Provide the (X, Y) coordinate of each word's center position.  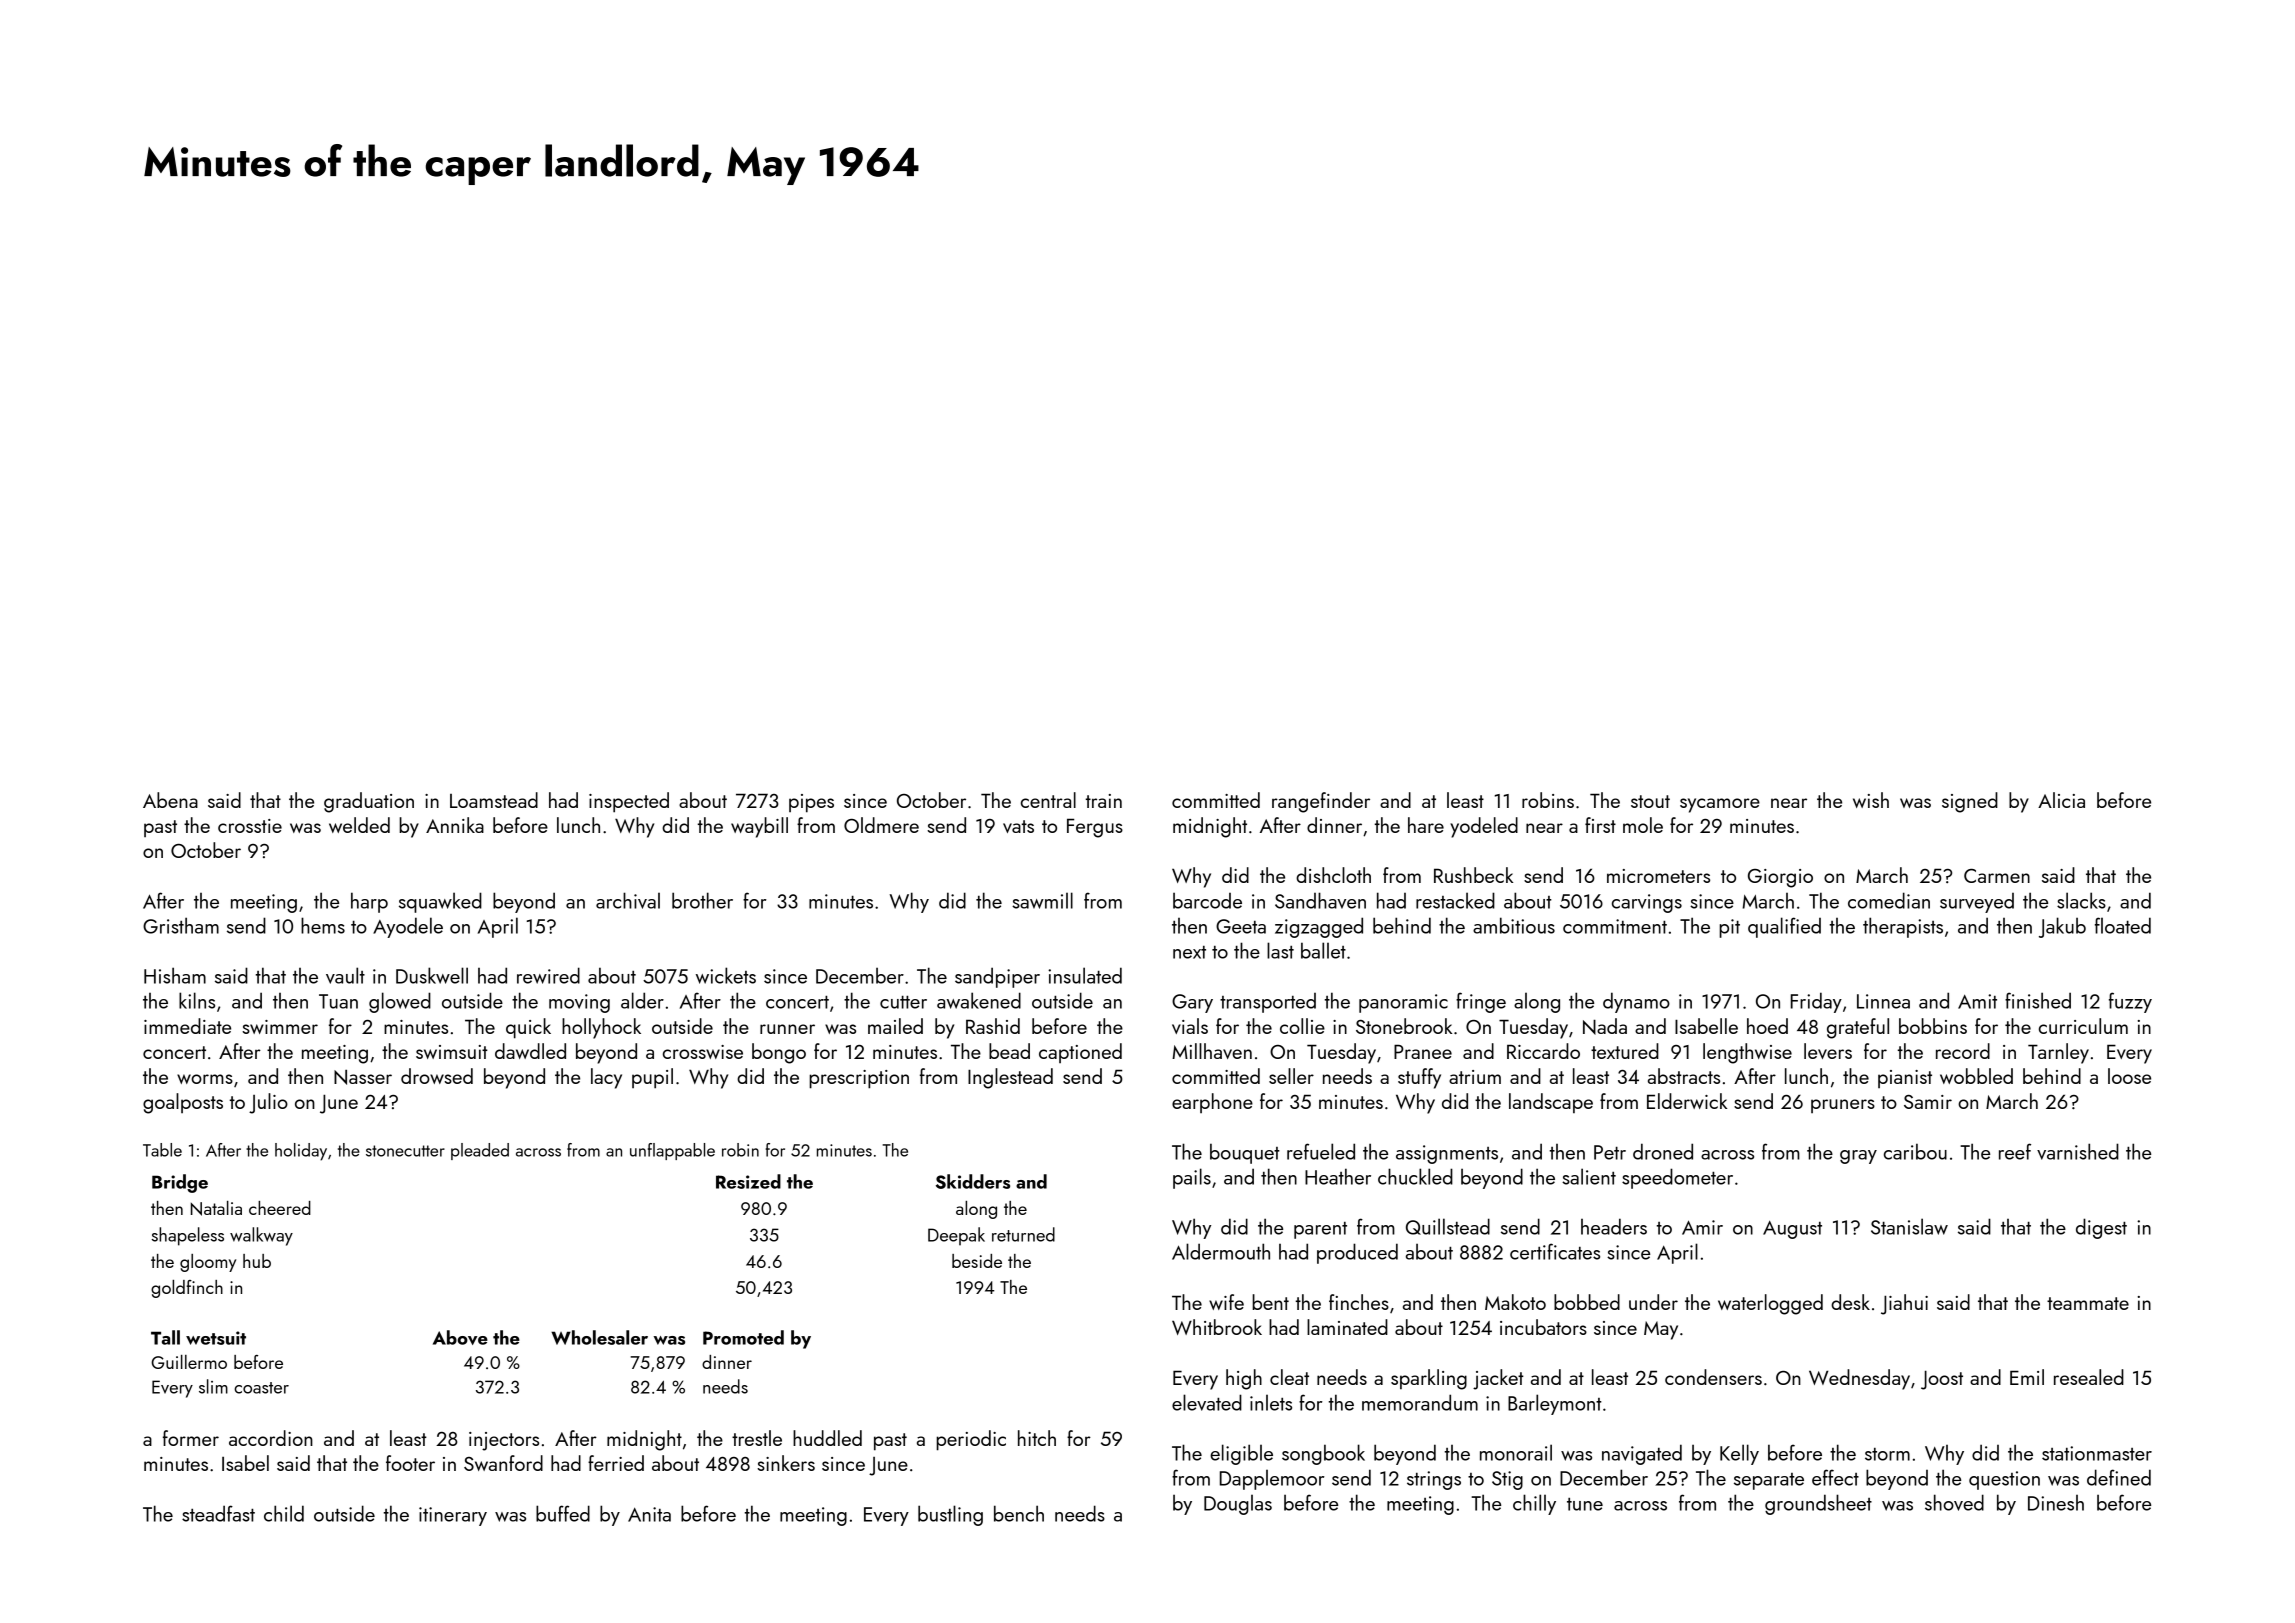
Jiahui (1904, 1304)
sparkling (1429, 1379)
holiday (301, 1152)
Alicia (2061, 800)
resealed (2089, 1377)
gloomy (208, 1263)
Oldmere (881, 825)
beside (977, 1261)
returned (1023, 1234)
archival (628, 900)
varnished (2078, 1151)
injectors (504, 1441)
